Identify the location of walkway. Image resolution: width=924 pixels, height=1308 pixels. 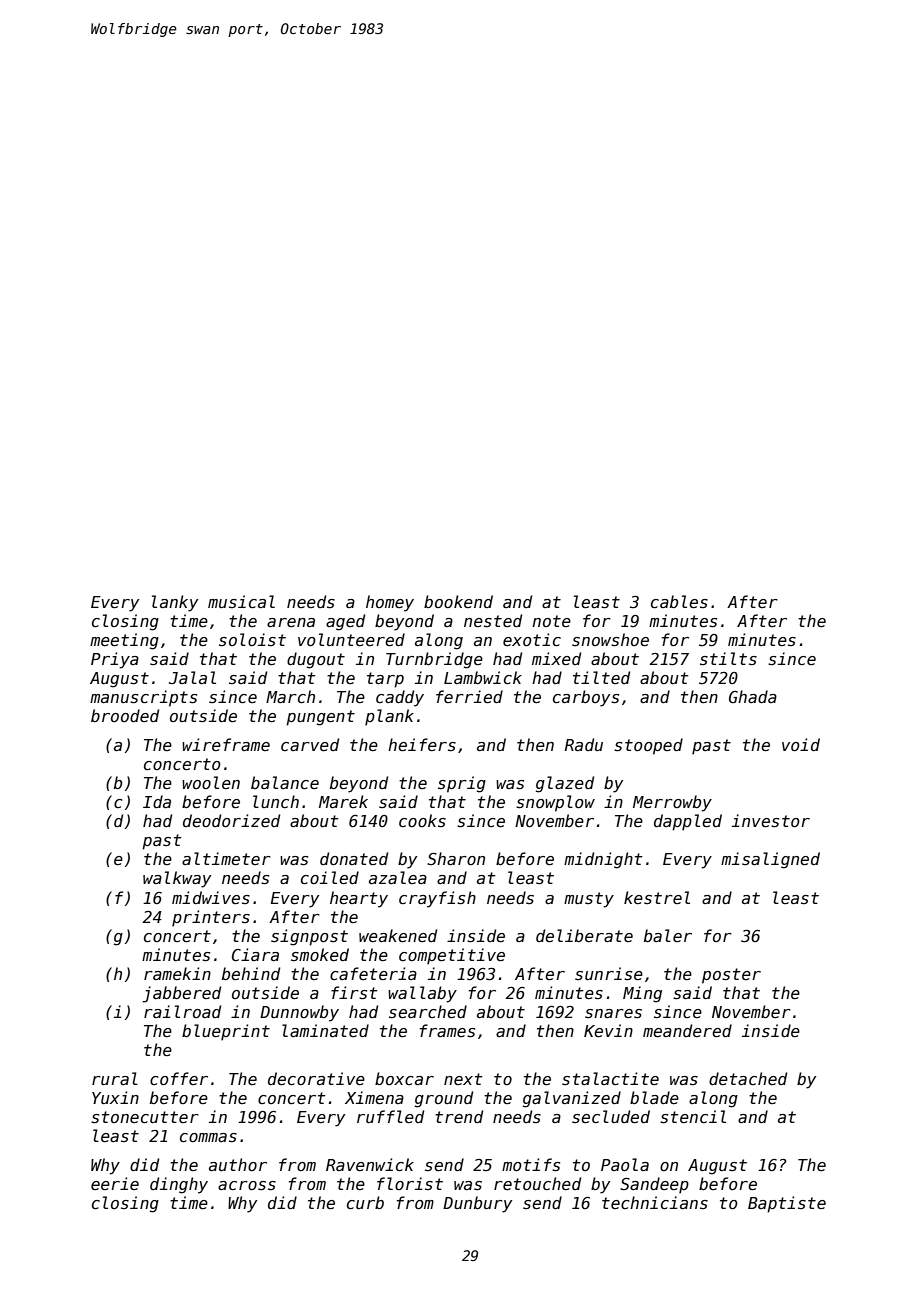
(177, 879).
